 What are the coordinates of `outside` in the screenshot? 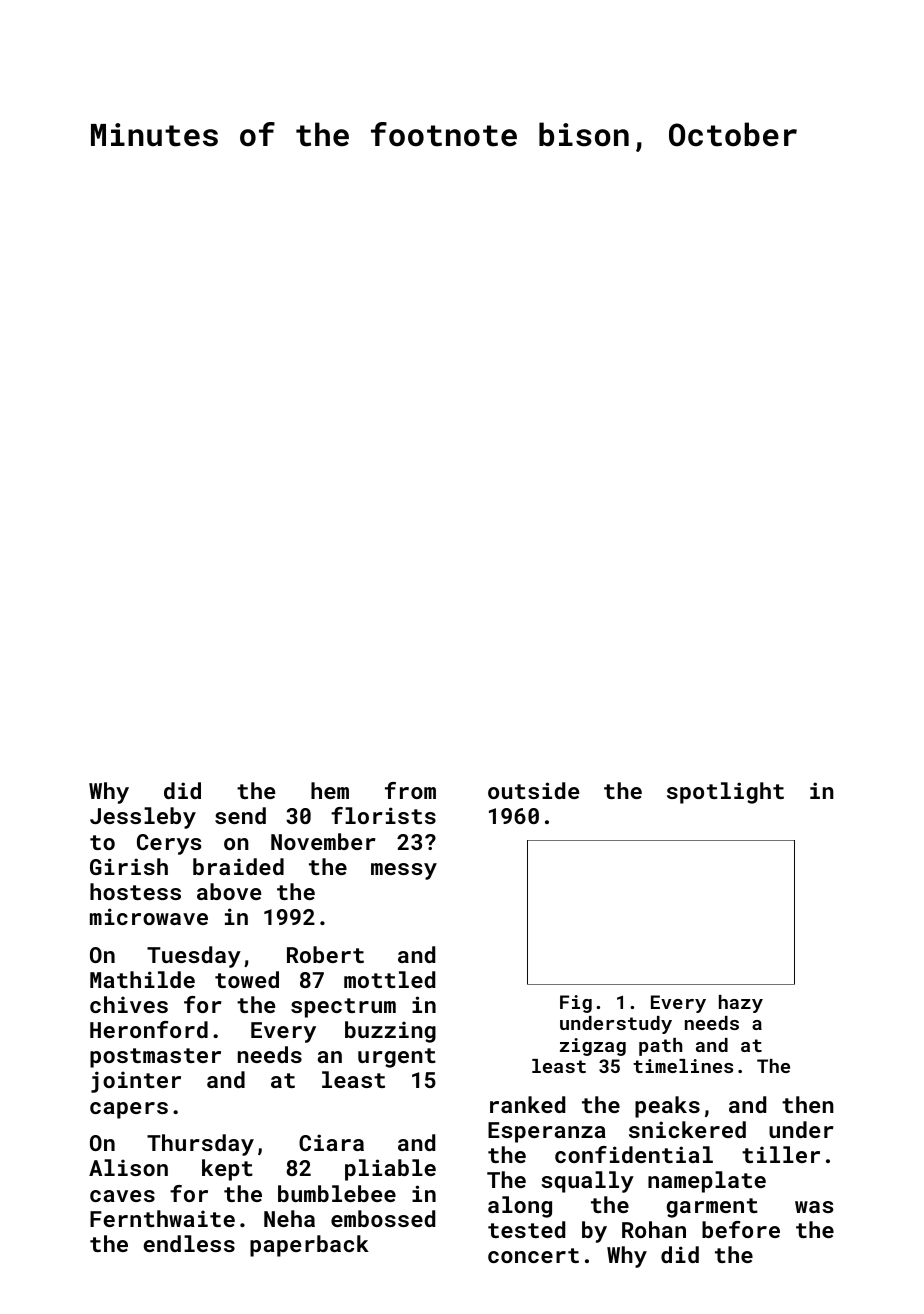 It's located at (533, 790).
